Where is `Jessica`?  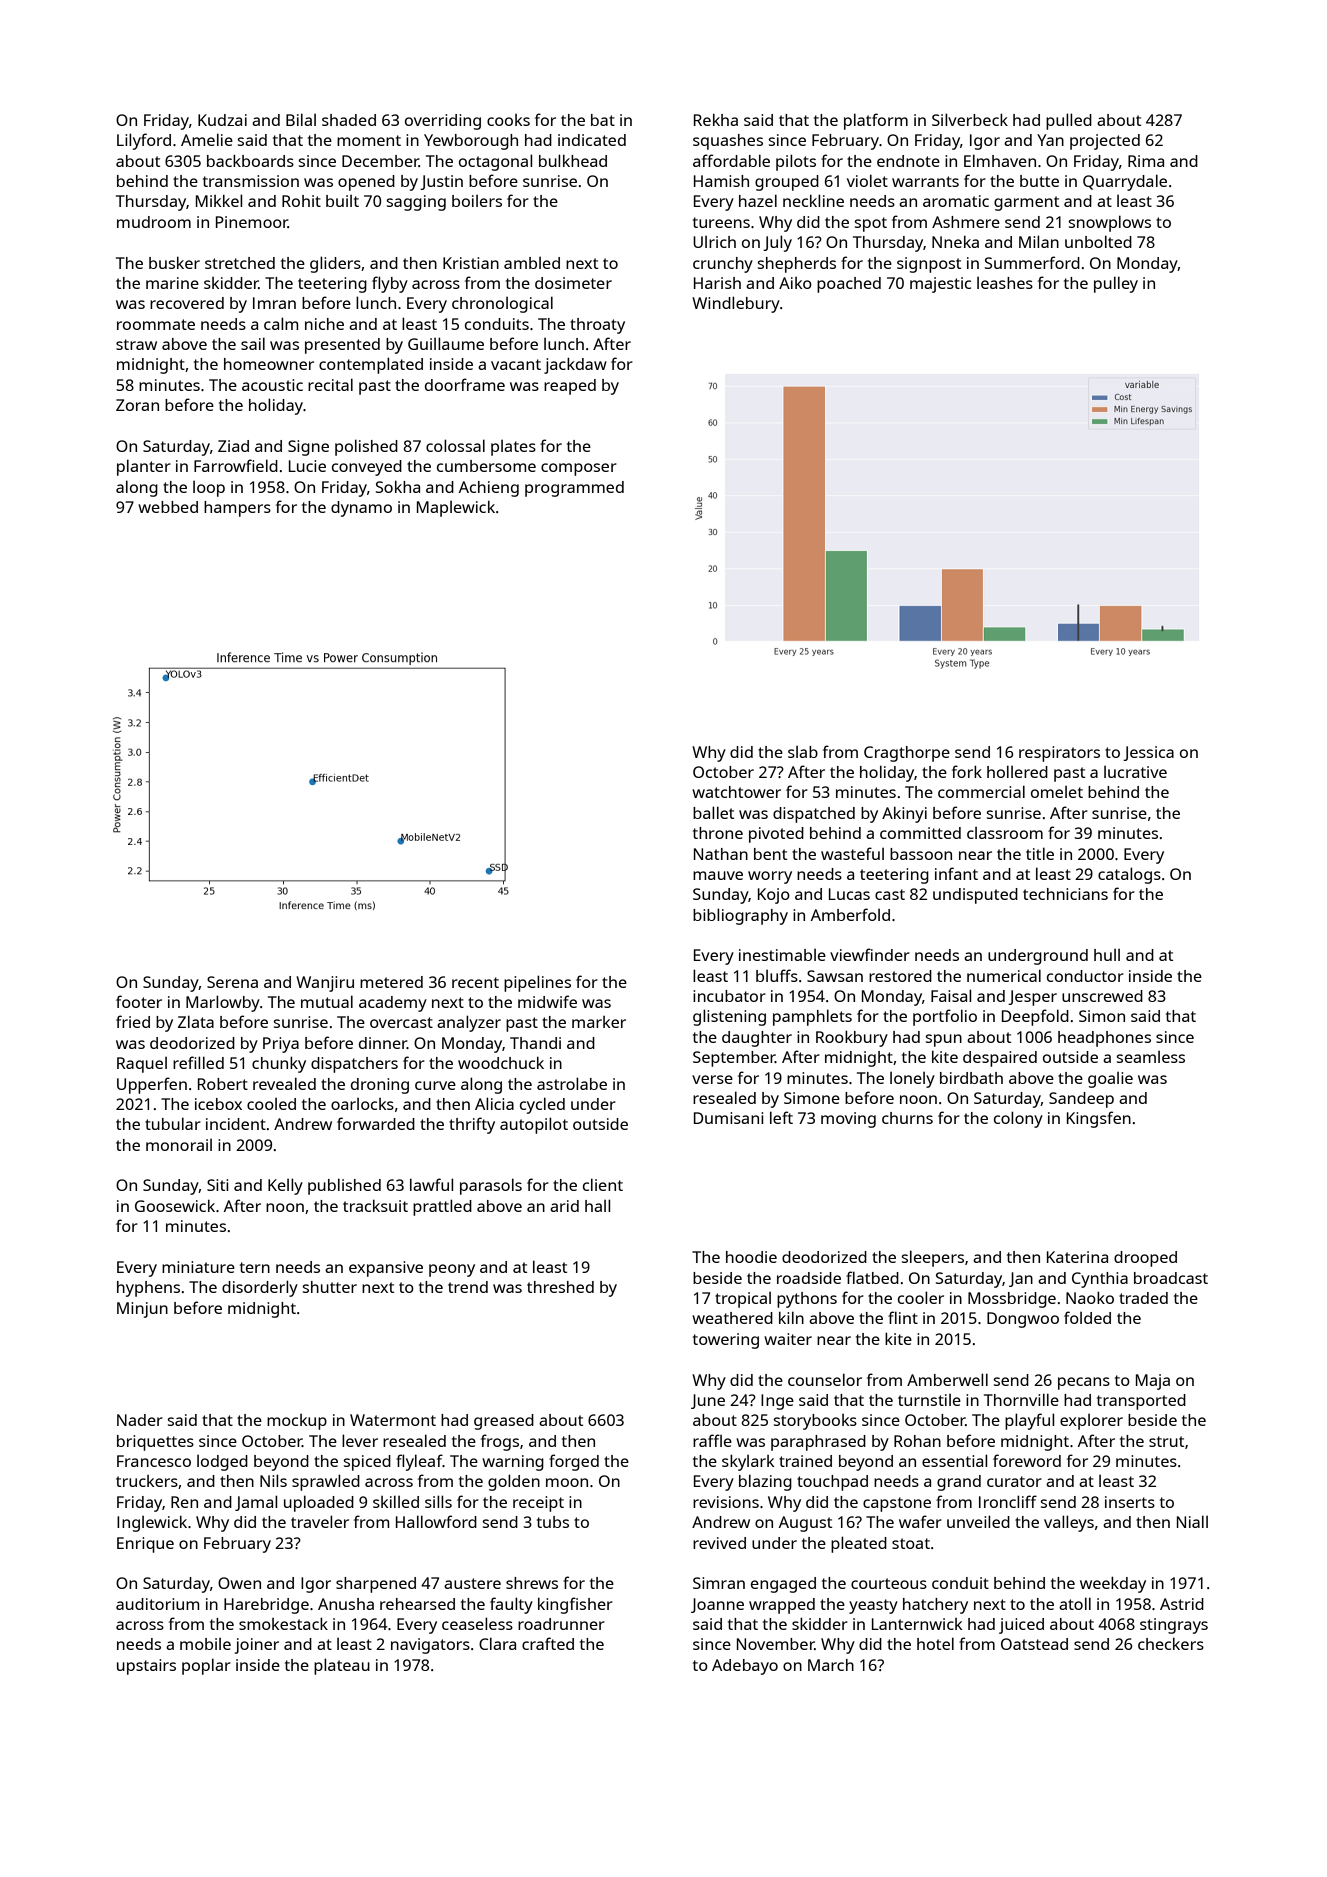 Jessica is located at coordinates (1148, 753).
